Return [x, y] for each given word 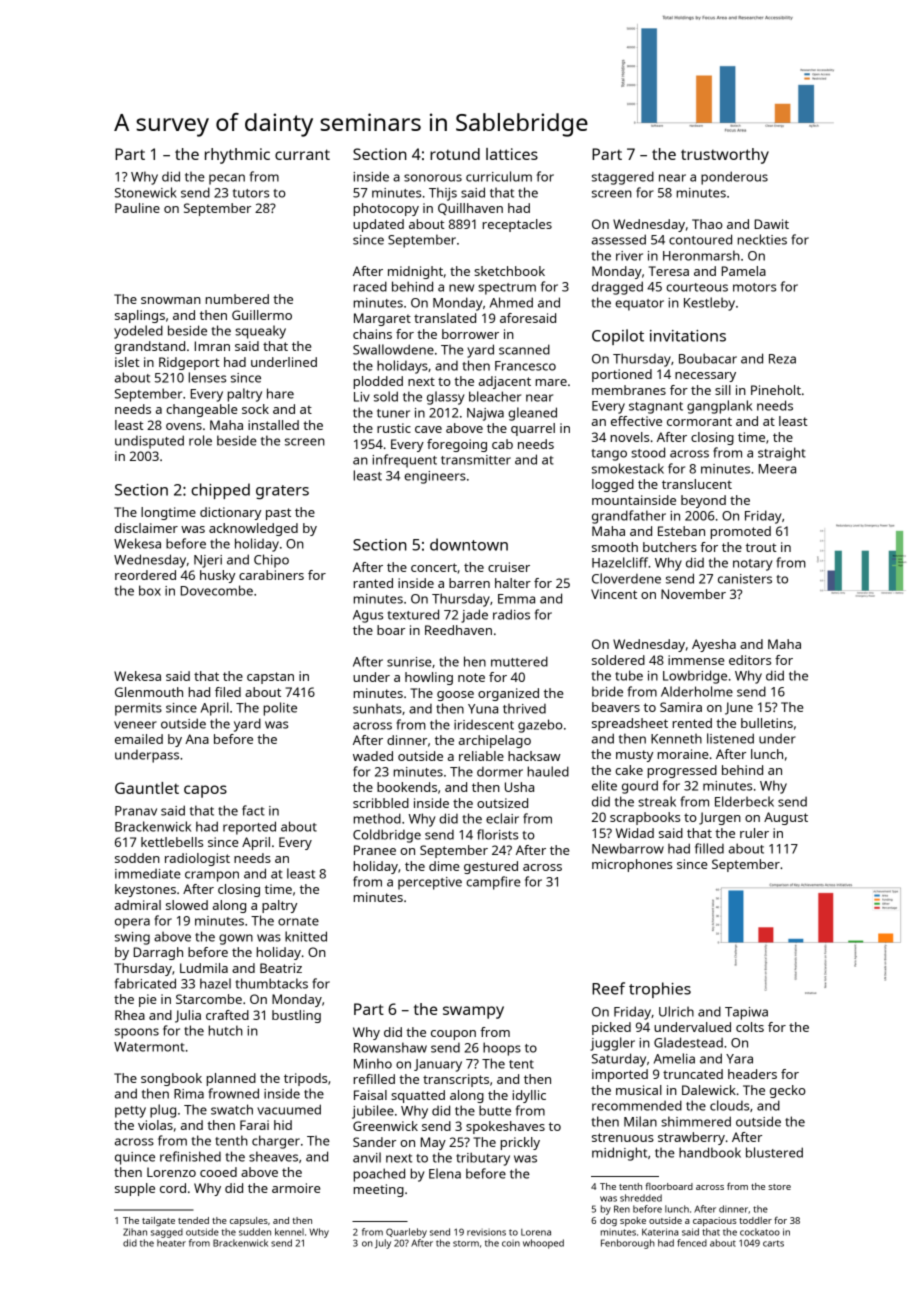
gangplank [719, 407]
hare [280, 393]
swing [132, 938]
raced [370, 286]
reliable [481, 756]
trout [761, 547]
